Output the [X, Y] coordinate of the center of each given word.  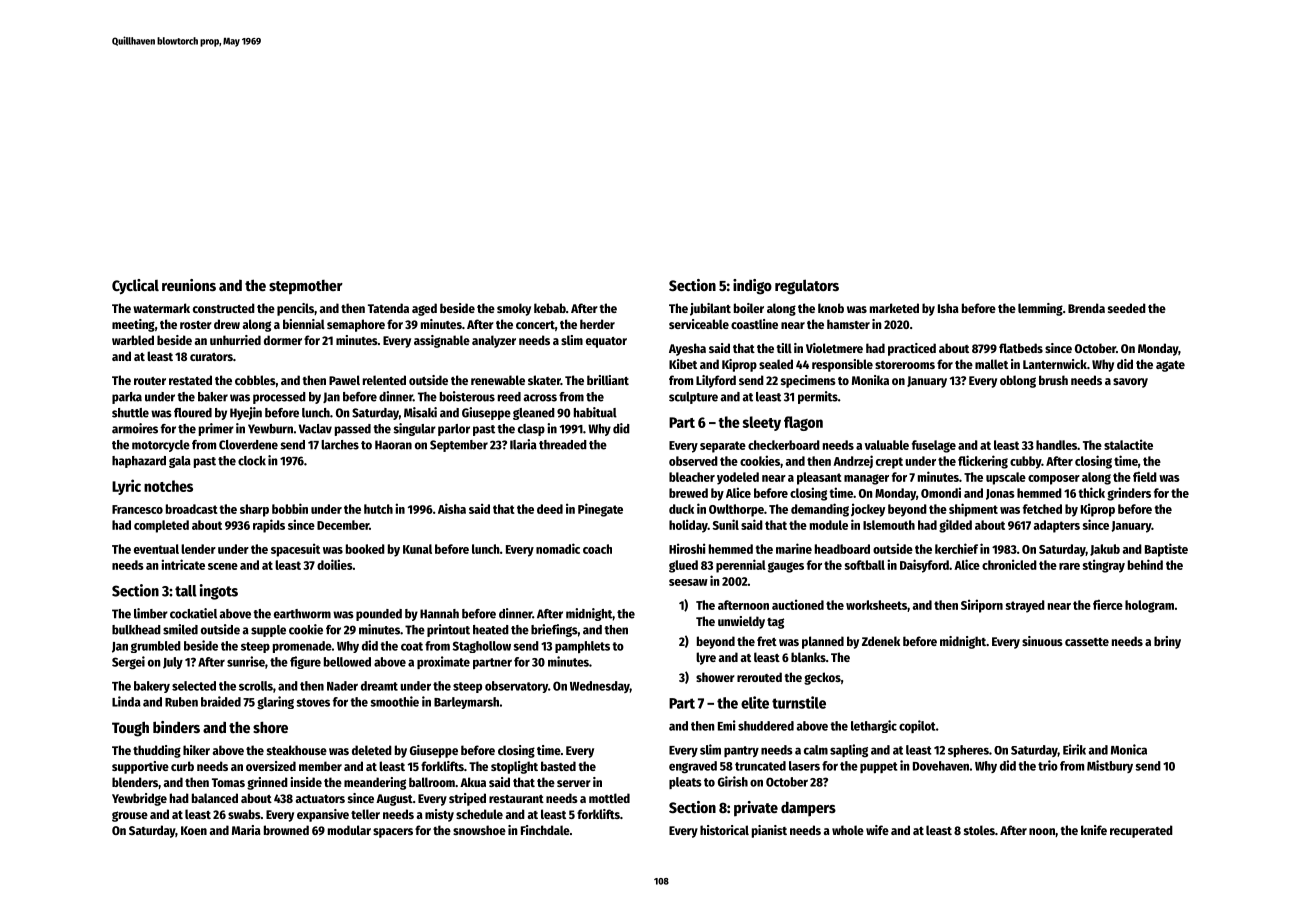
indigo [752, 287]
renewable [498, 380]
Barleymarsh [466, 703]
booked [365, 549]
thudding [157, 751]
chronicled [1009, 564]
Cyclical [135, 287]
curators [211, 357]
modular [349, 830]
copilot [917, 726]
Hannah [439, 614]
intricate [183, 564]
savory [1130, 383]
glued [683, 566]
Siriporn [982, 606]
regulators [807, 287]
